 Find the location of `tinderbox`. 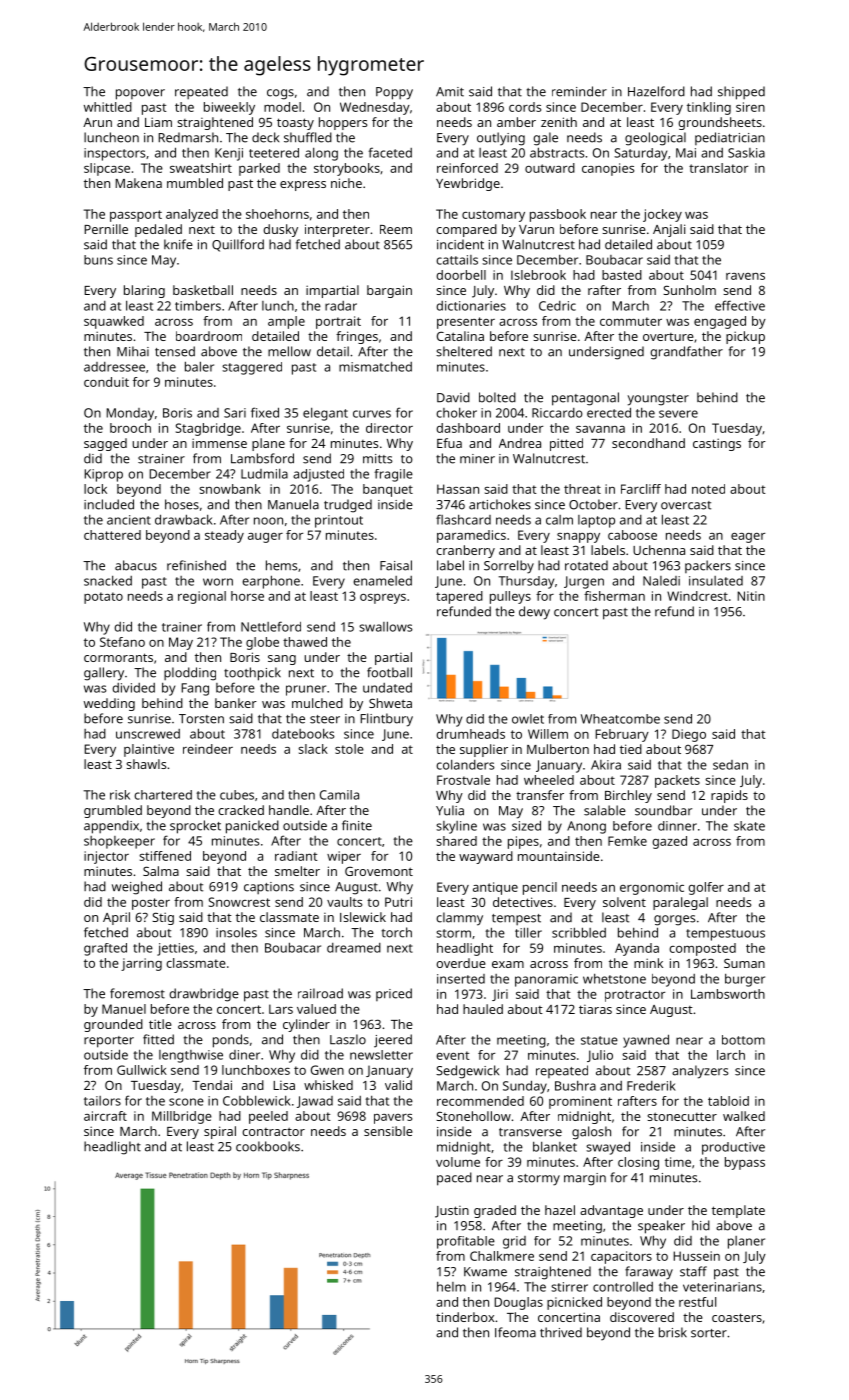

tinderbox is located at coordinates (465, 1317).
